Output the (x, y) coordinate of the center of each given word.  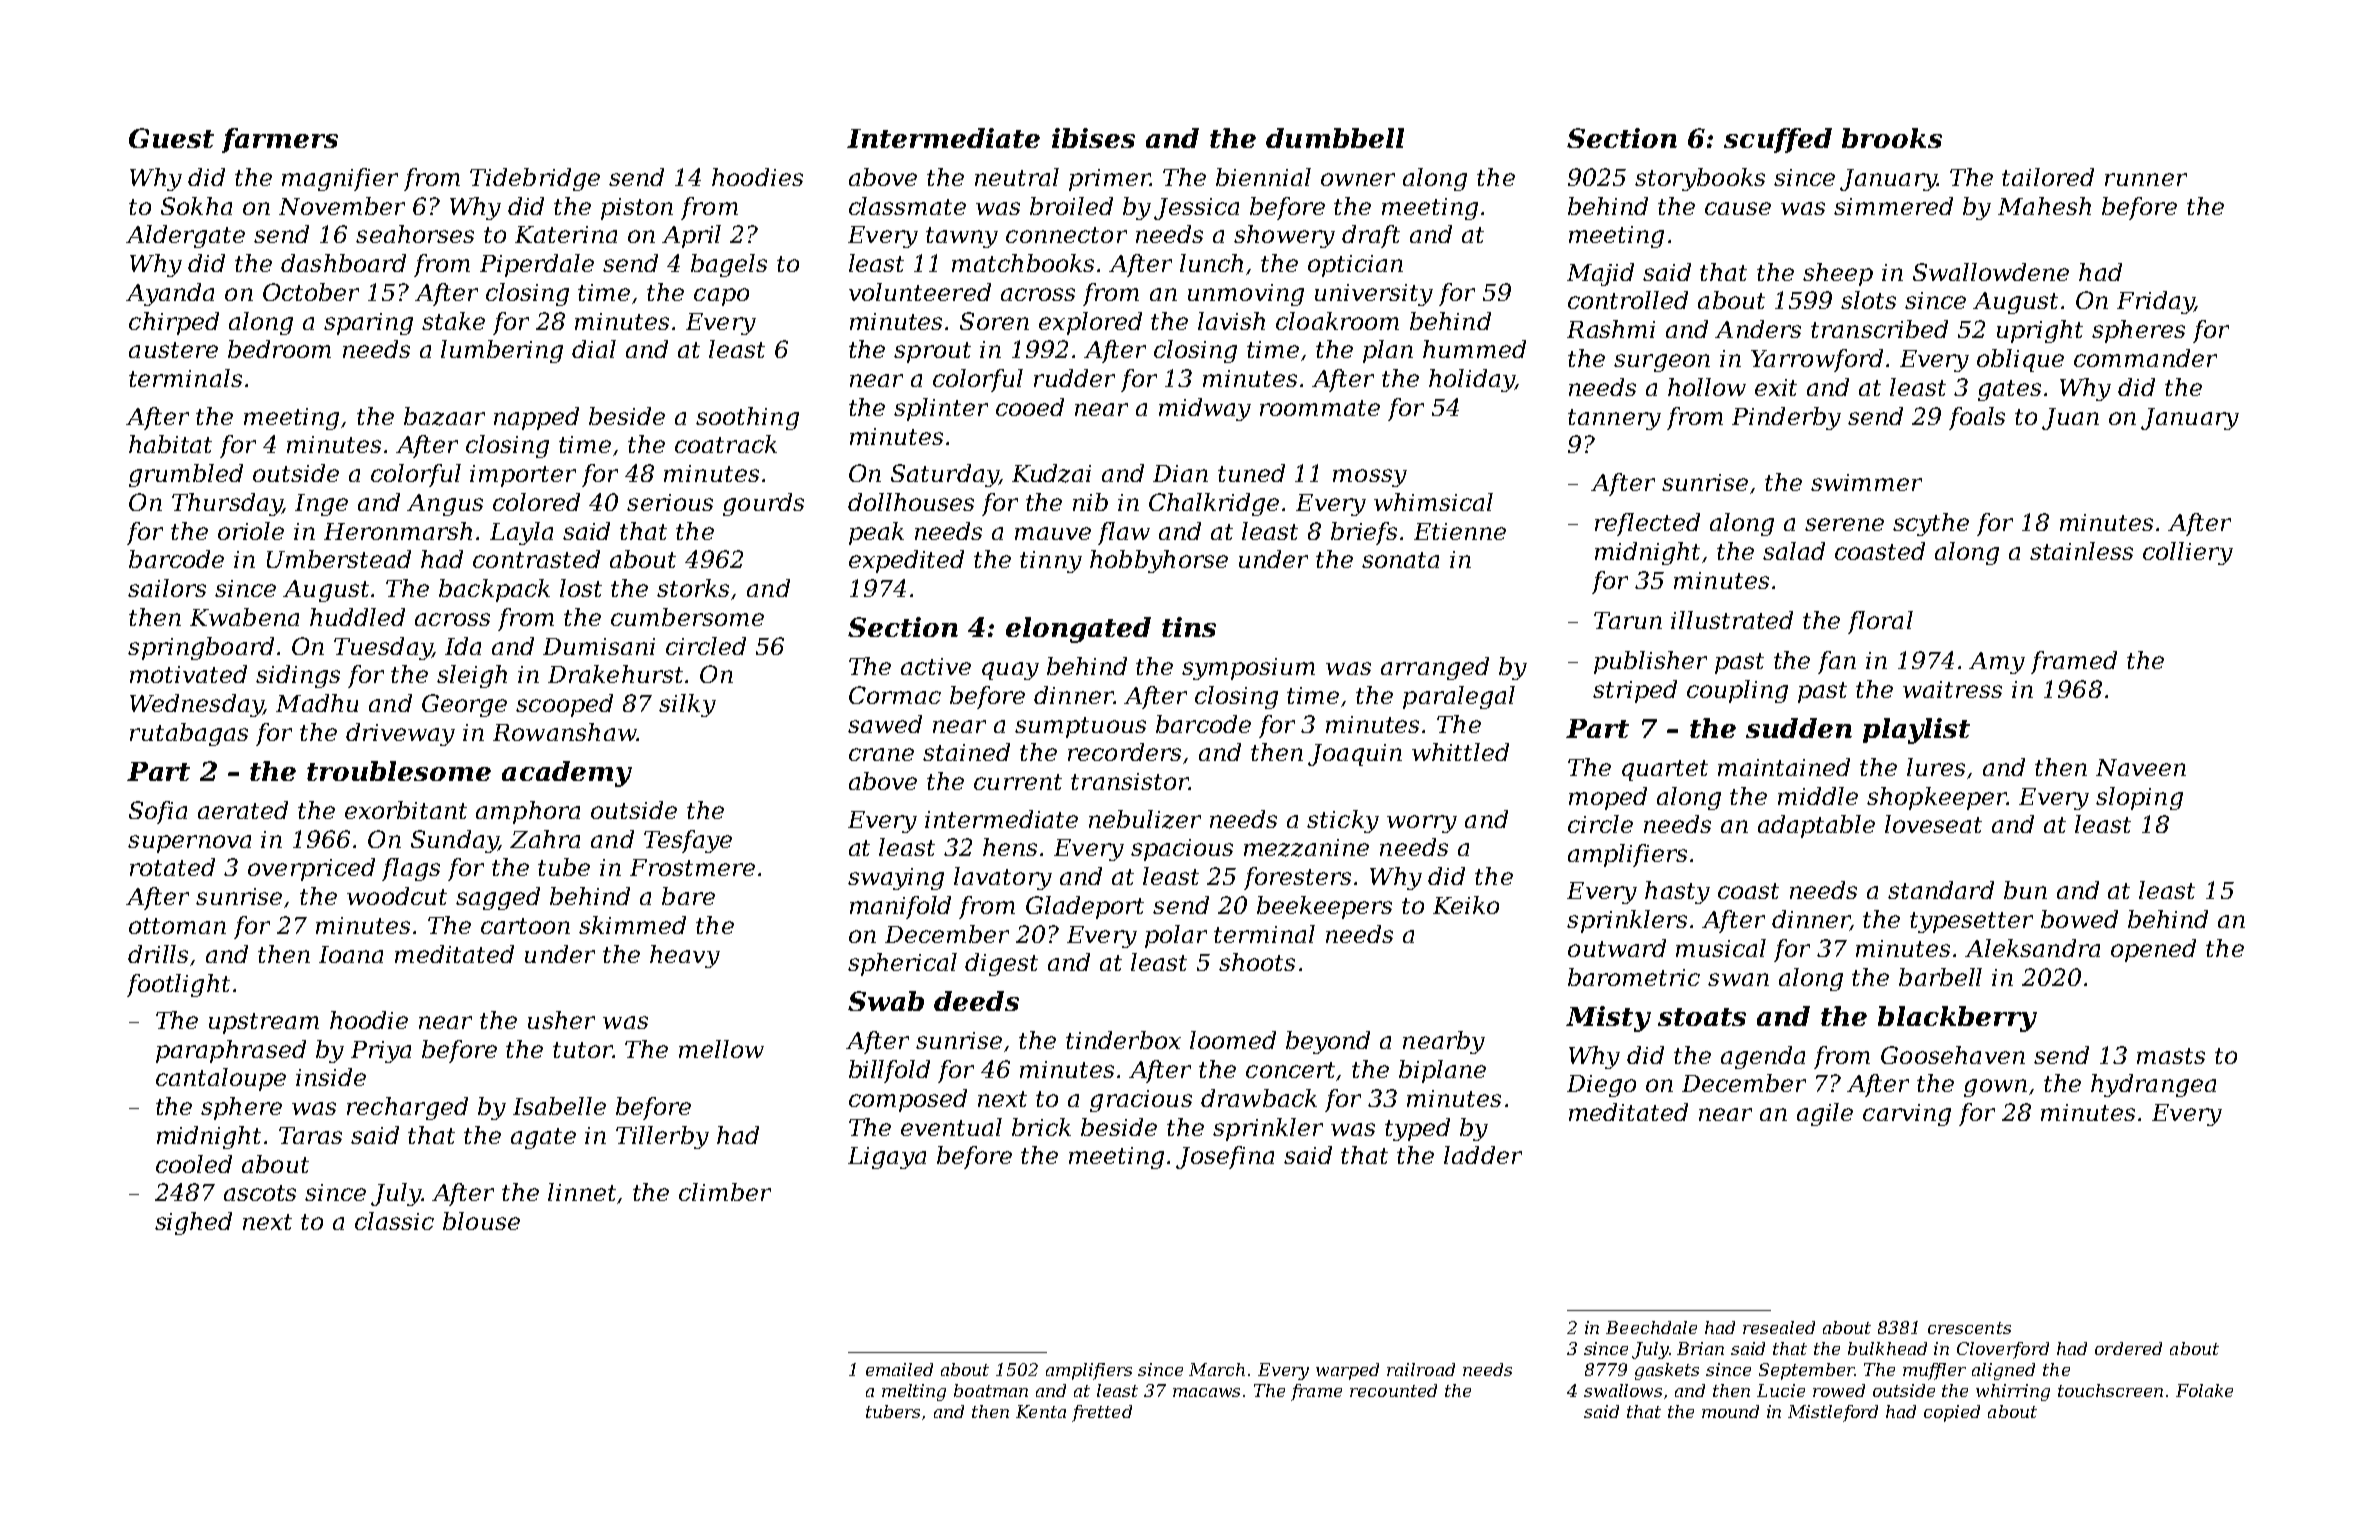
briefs (1364, 533)
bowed (2079, 919)
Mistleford (1833, 1413)
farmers (280, 140)
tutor (583, 1050)
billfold (889, 1071)
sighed (193, 1223)
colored (536, 502)
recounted (1393, 1390)
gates (2009, 390)
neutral (1017, 177)
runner (2146, 179)
